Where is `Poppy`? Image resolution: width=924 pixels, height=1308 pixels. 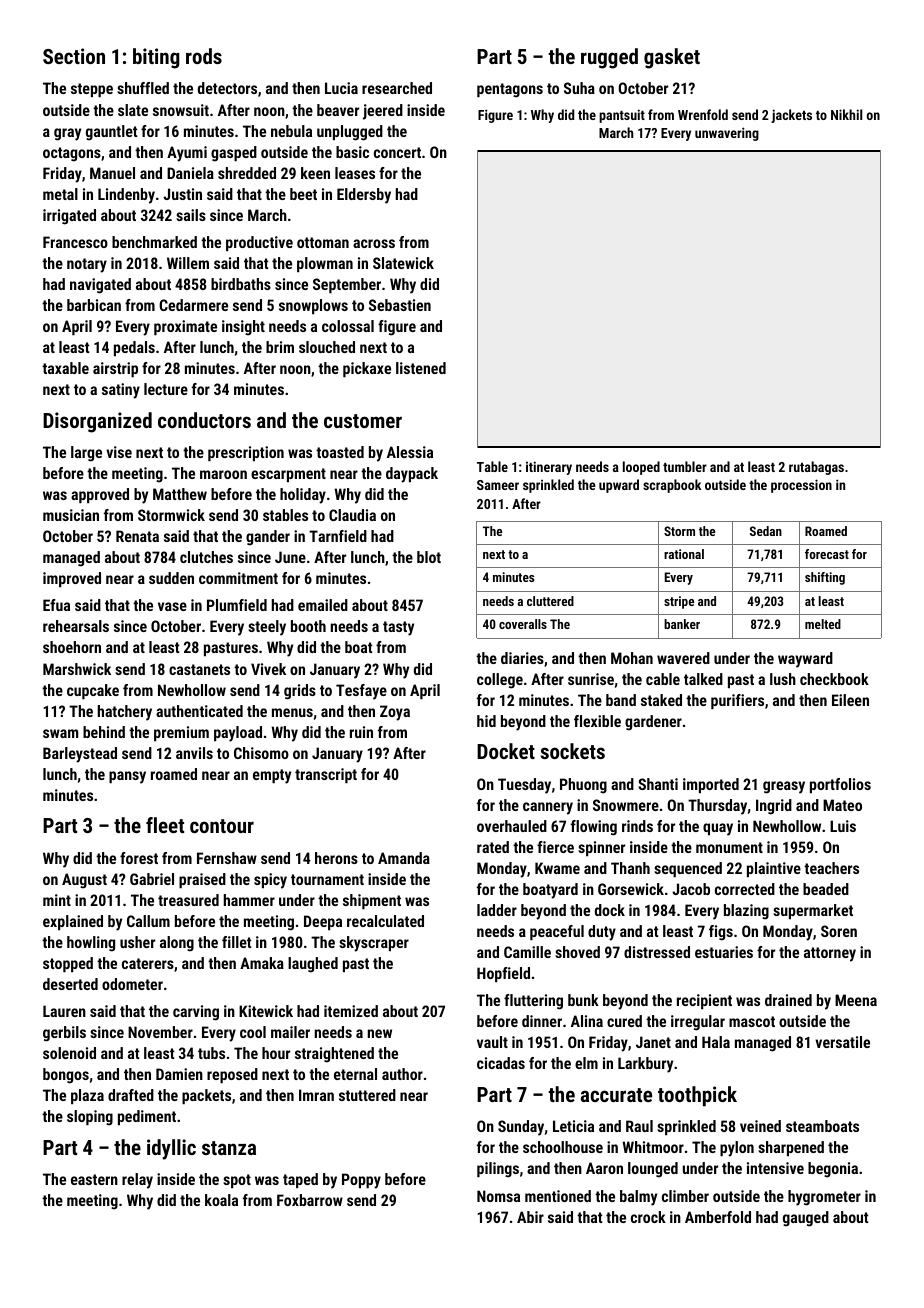
Poppy is located at coordinates (361, 1181).
